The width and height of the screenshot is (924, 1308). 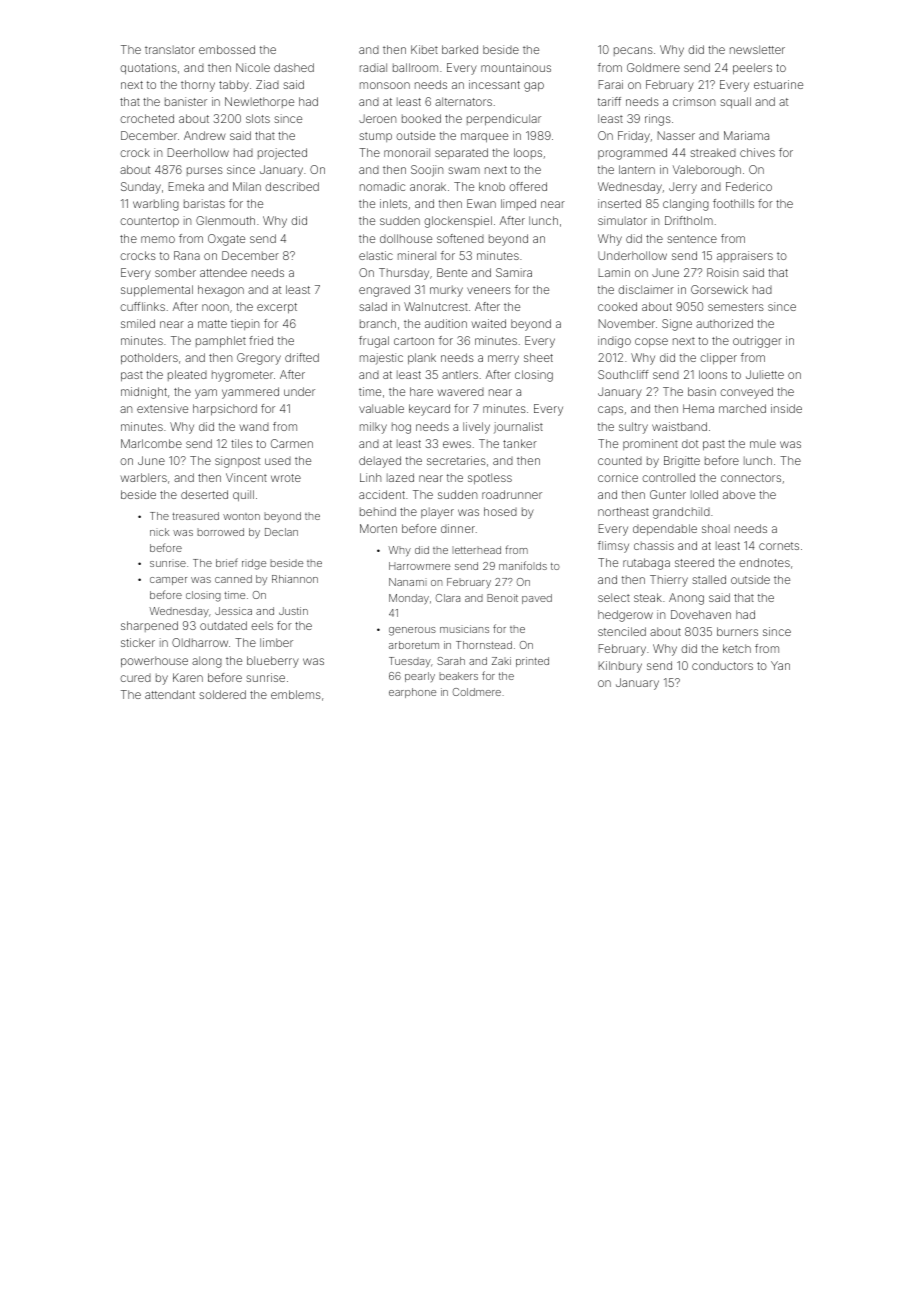 What do you see at coordinates (227, 49) in the screenshot?
I see `embossed` at bounding box center [227, 49].
